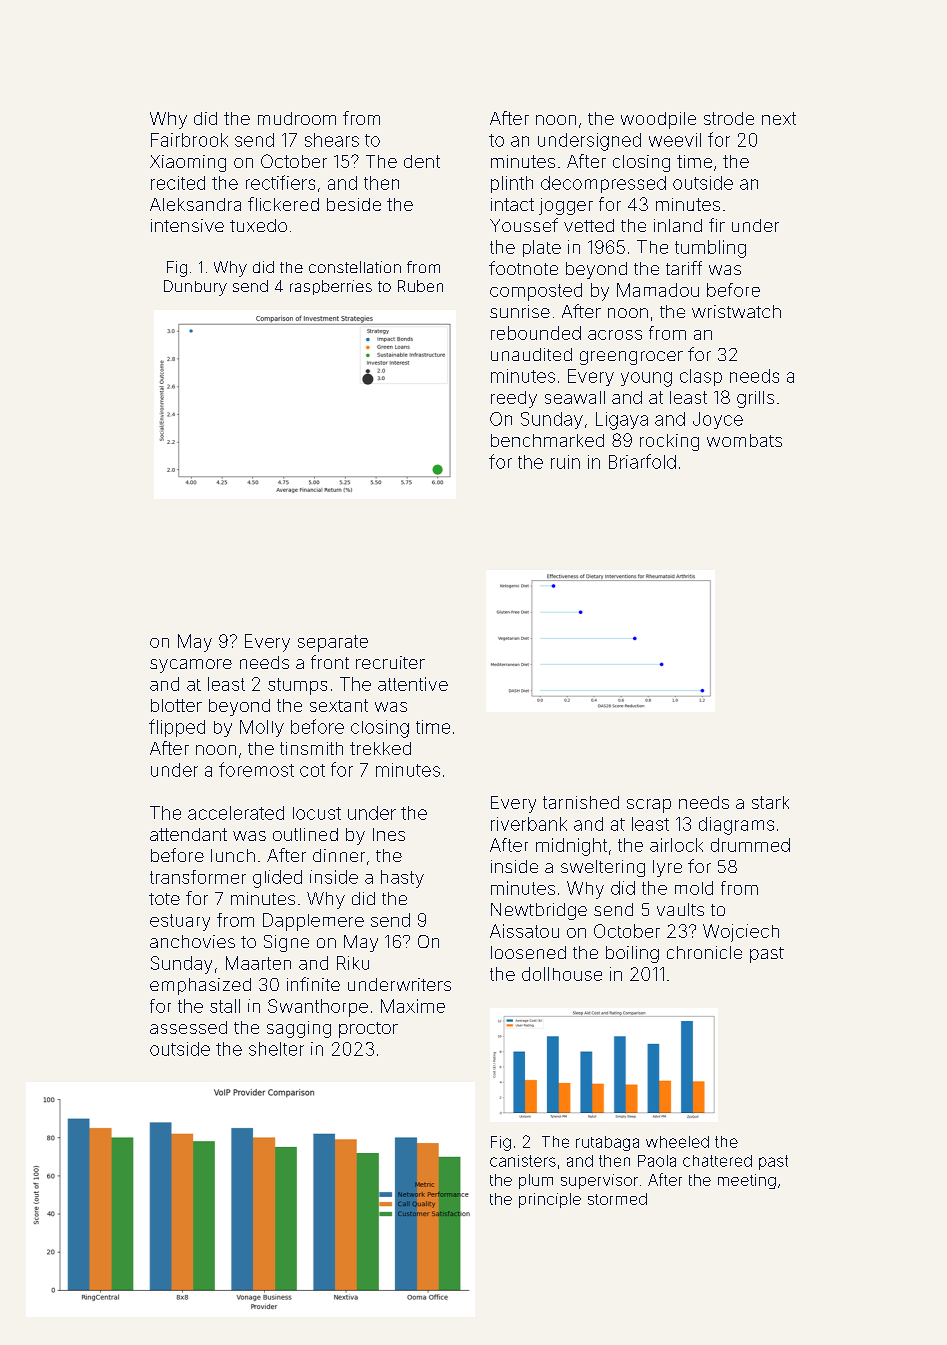 The width and height of the screenshot is (947, 1345). What do you see at coordinates (420, 286) in the screenshot?
I see `Ruben` at bounding box center [420, 286].
